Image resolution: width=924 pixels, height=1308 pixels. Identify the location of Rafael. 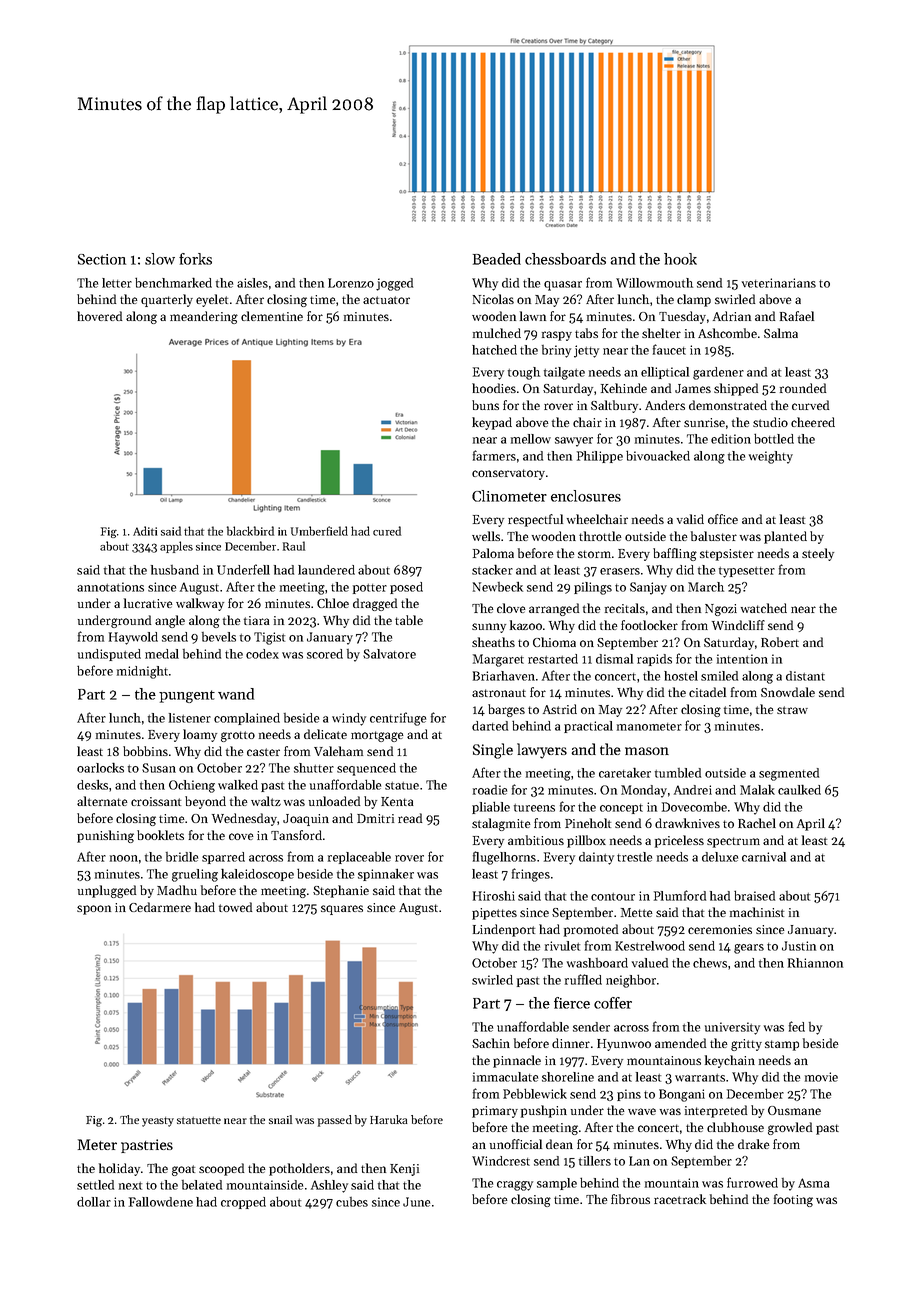
(797, 316).
